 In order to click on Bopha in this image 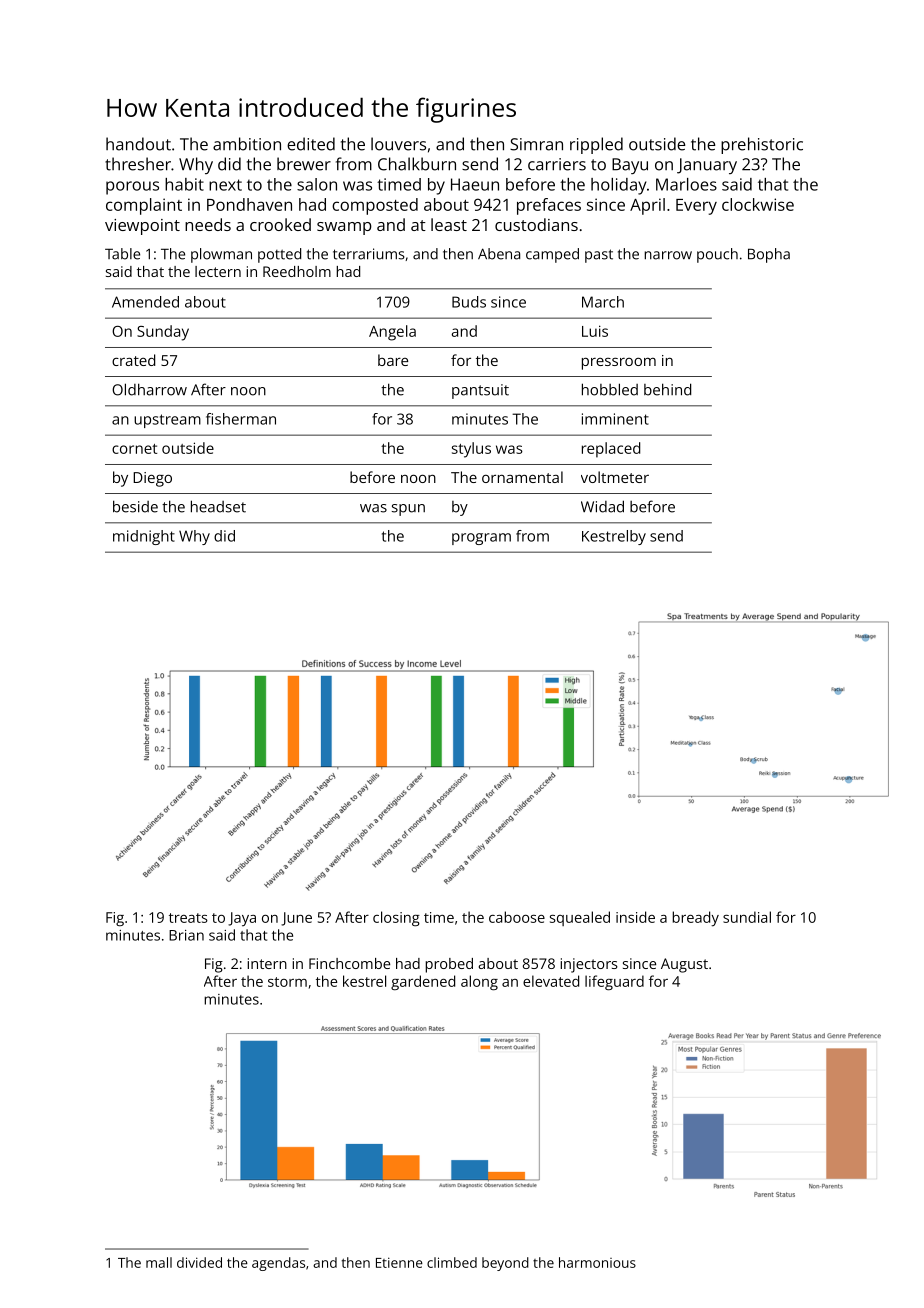, I will do `click(769, 255)`.
